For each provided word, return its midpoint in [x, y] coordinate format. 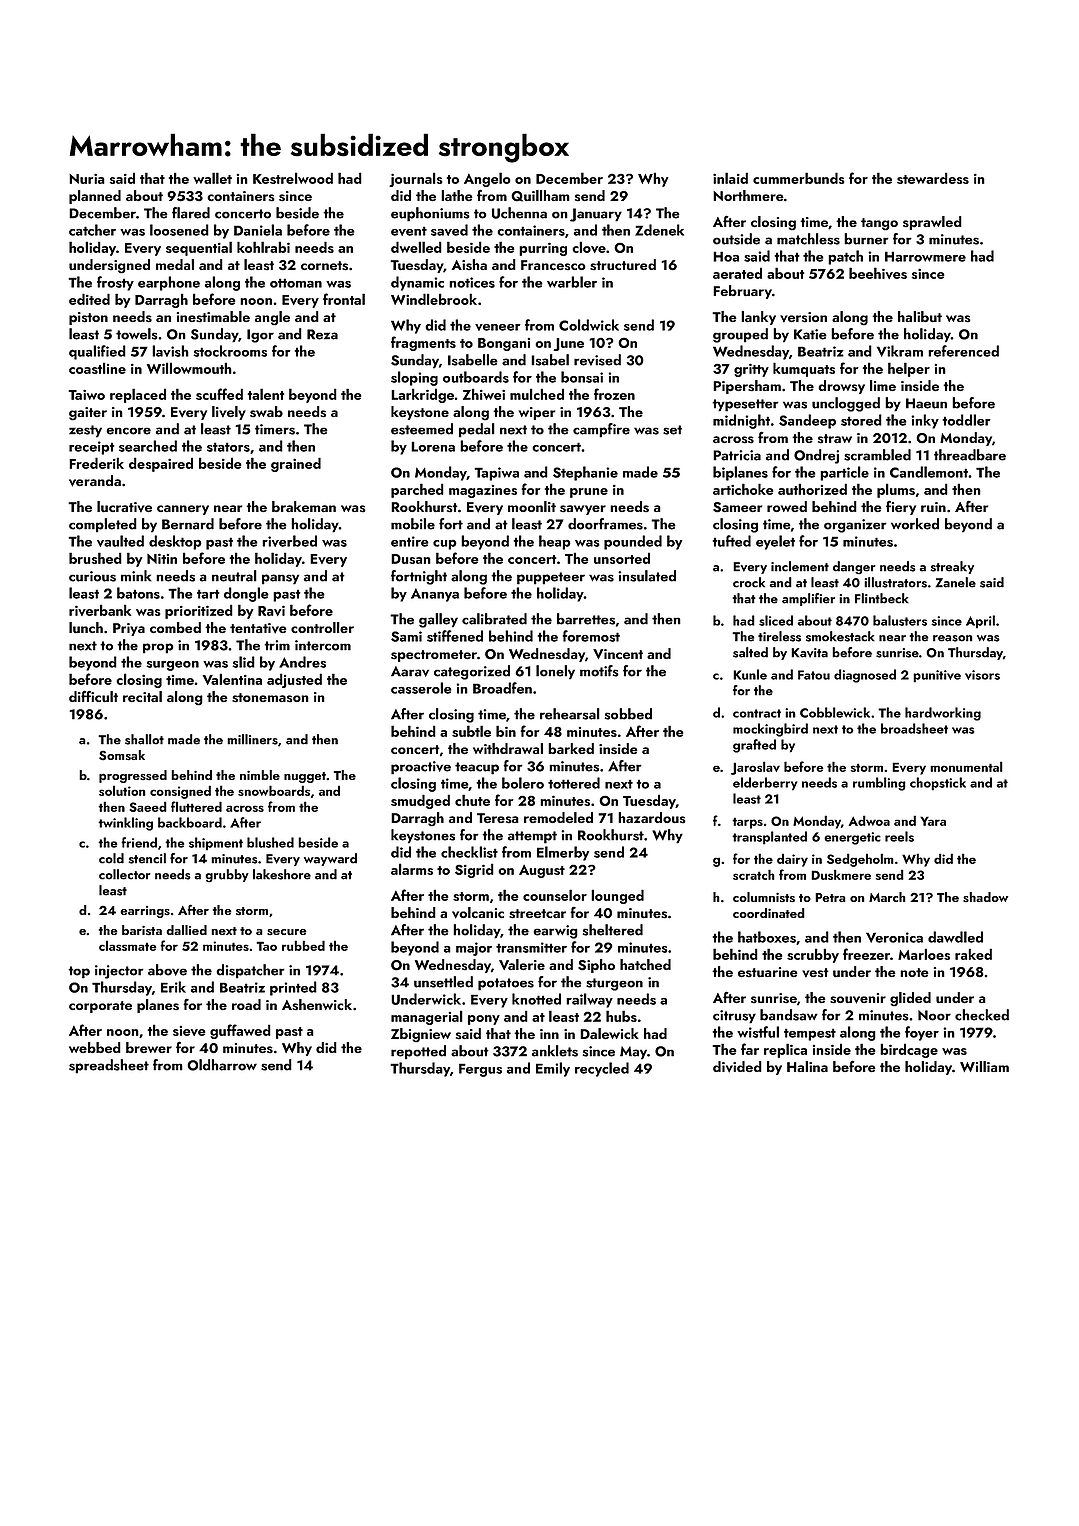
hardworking [943, 714]
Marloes [924, 954]
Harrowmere [925, 256]
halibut [920, 316]
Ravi [271, 611]
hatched [645, 964]
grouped [740, 335]
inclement [800, 566]
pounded [633, 542]
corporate [100, 1007]
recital [142, 696]
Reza [322, 334]
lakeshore [282, 874]
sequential [199, 248]
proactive [421, 768]
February [742, 292]
